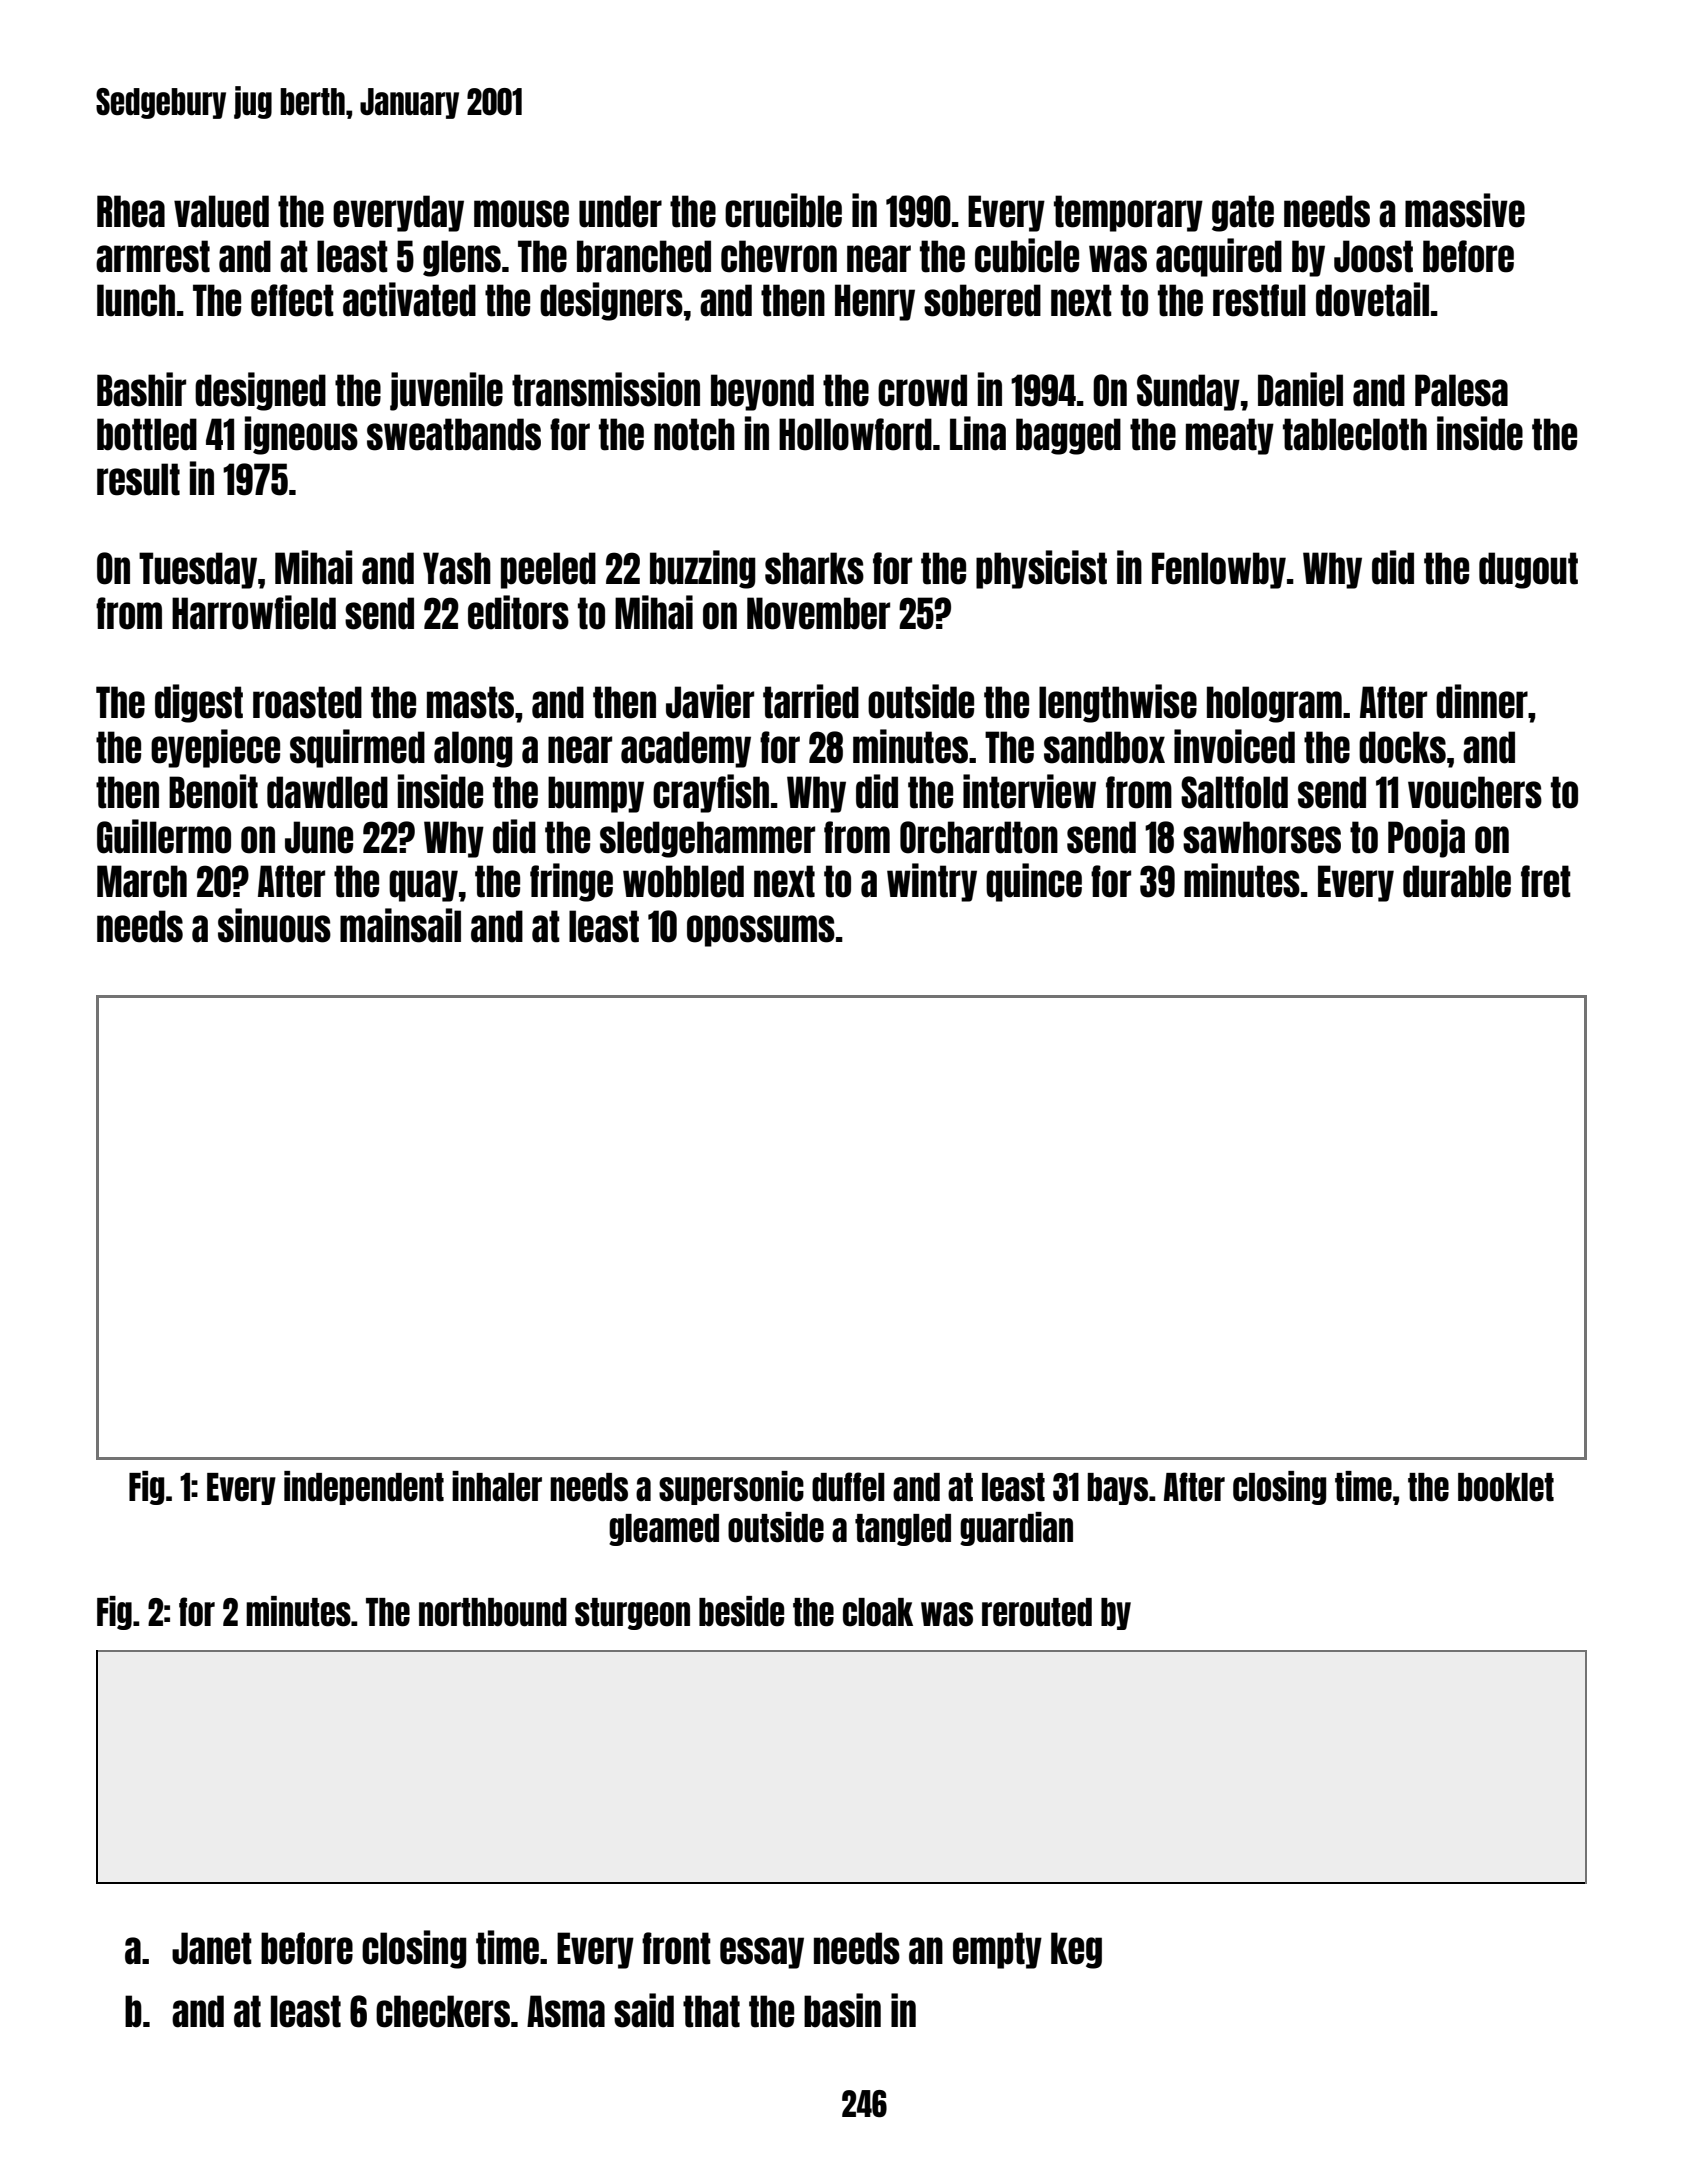 This document has width=1683, height=2178. I want to click on digest, so click(199, 703).
